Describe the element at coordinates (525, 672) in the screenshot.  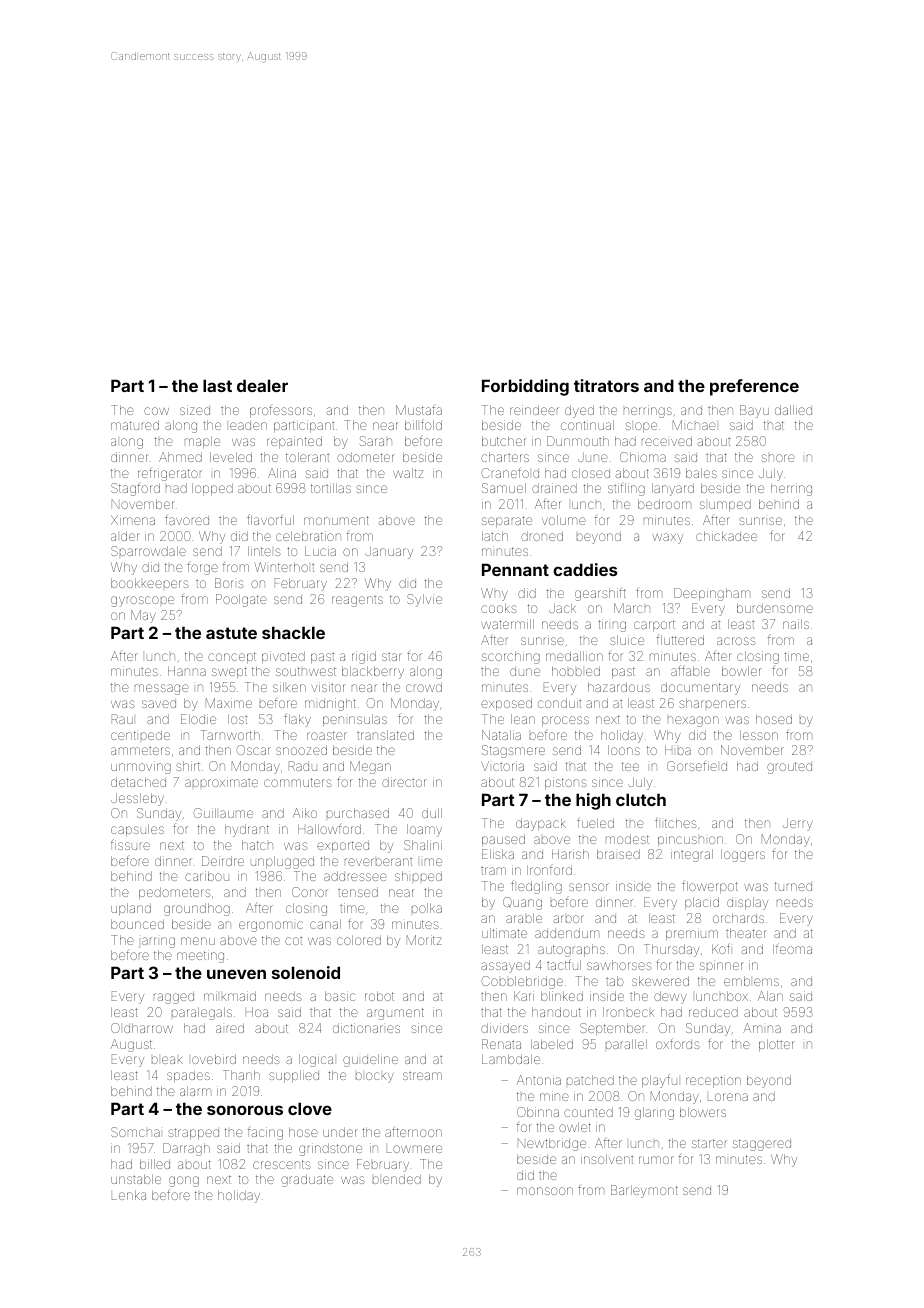
I see `dune` at that location.
